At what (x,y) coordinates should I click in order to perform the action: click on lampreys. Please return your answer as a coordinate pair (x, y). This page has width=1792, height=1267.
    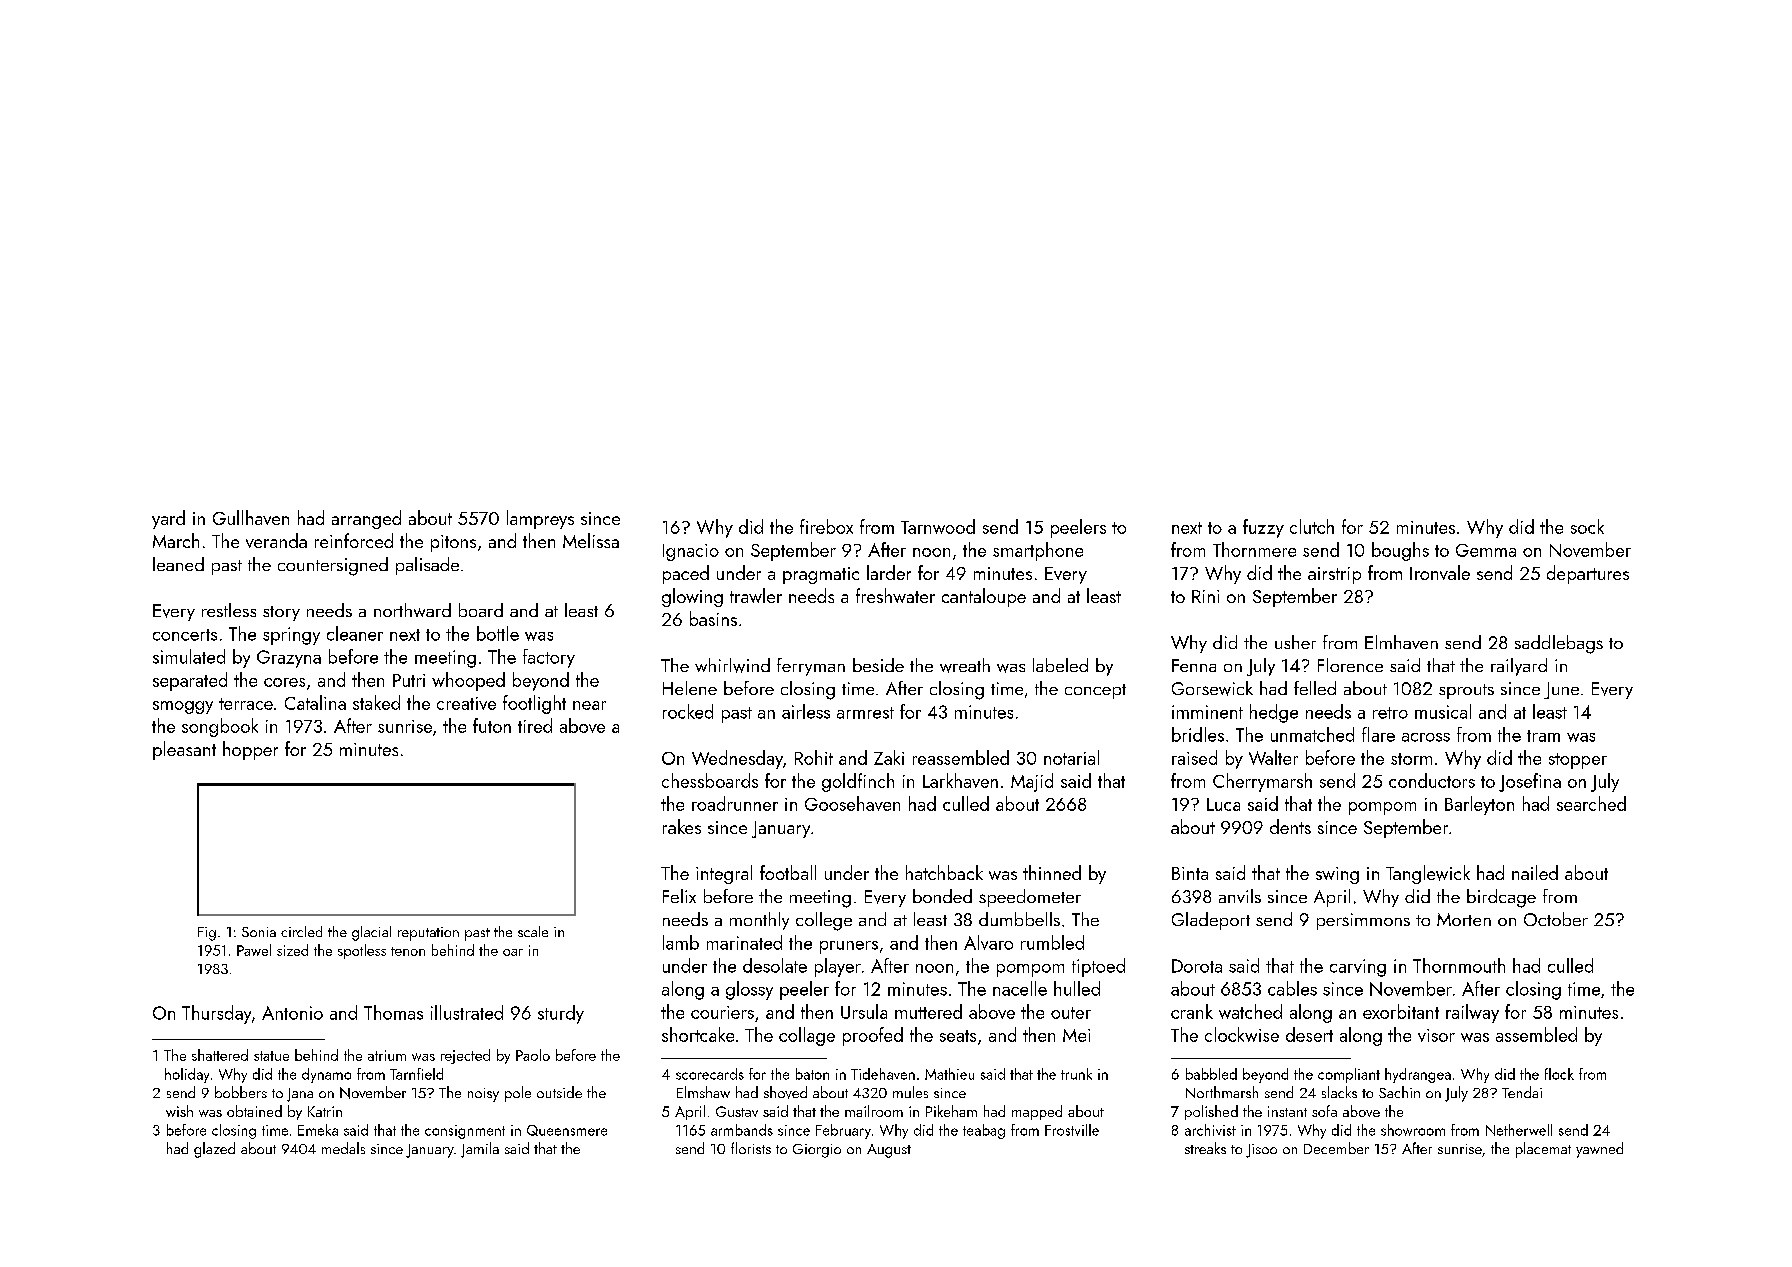
    Looking at the image, I should click on (540, 519).
